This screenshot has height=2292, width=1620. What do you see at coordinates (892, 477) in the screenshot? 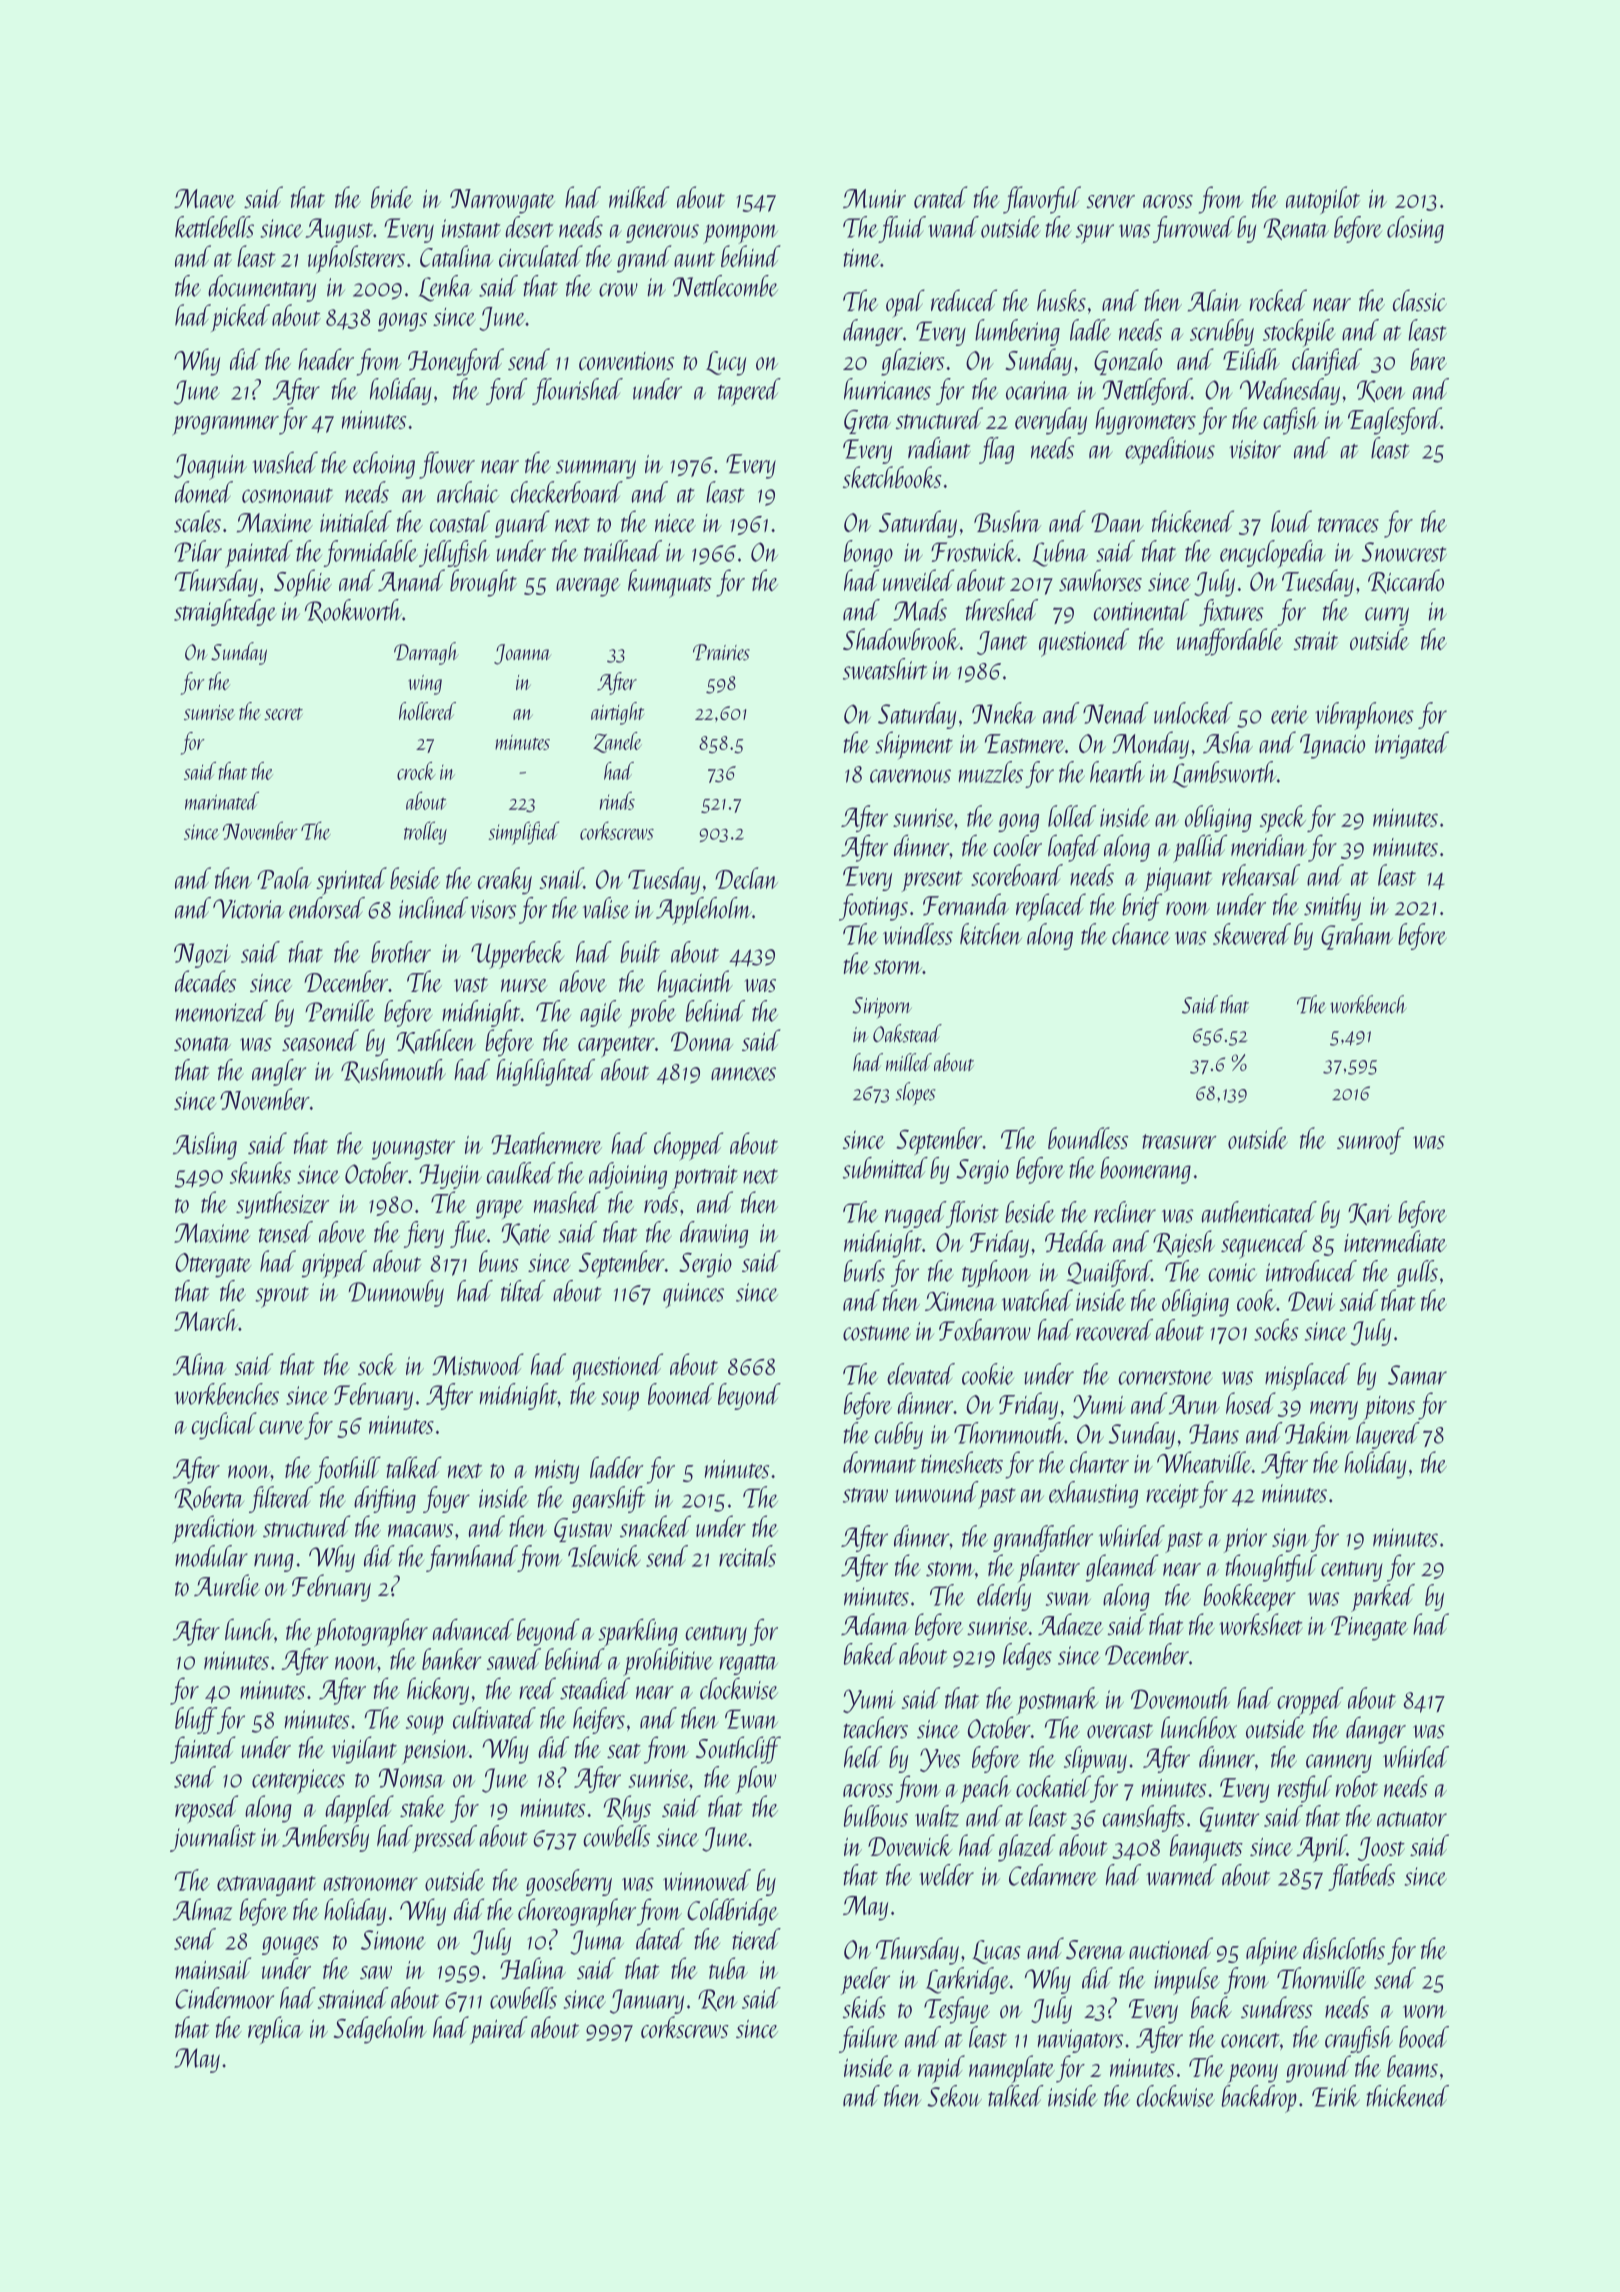
I see `sketchbooks` at bounding box center [892, 477].
